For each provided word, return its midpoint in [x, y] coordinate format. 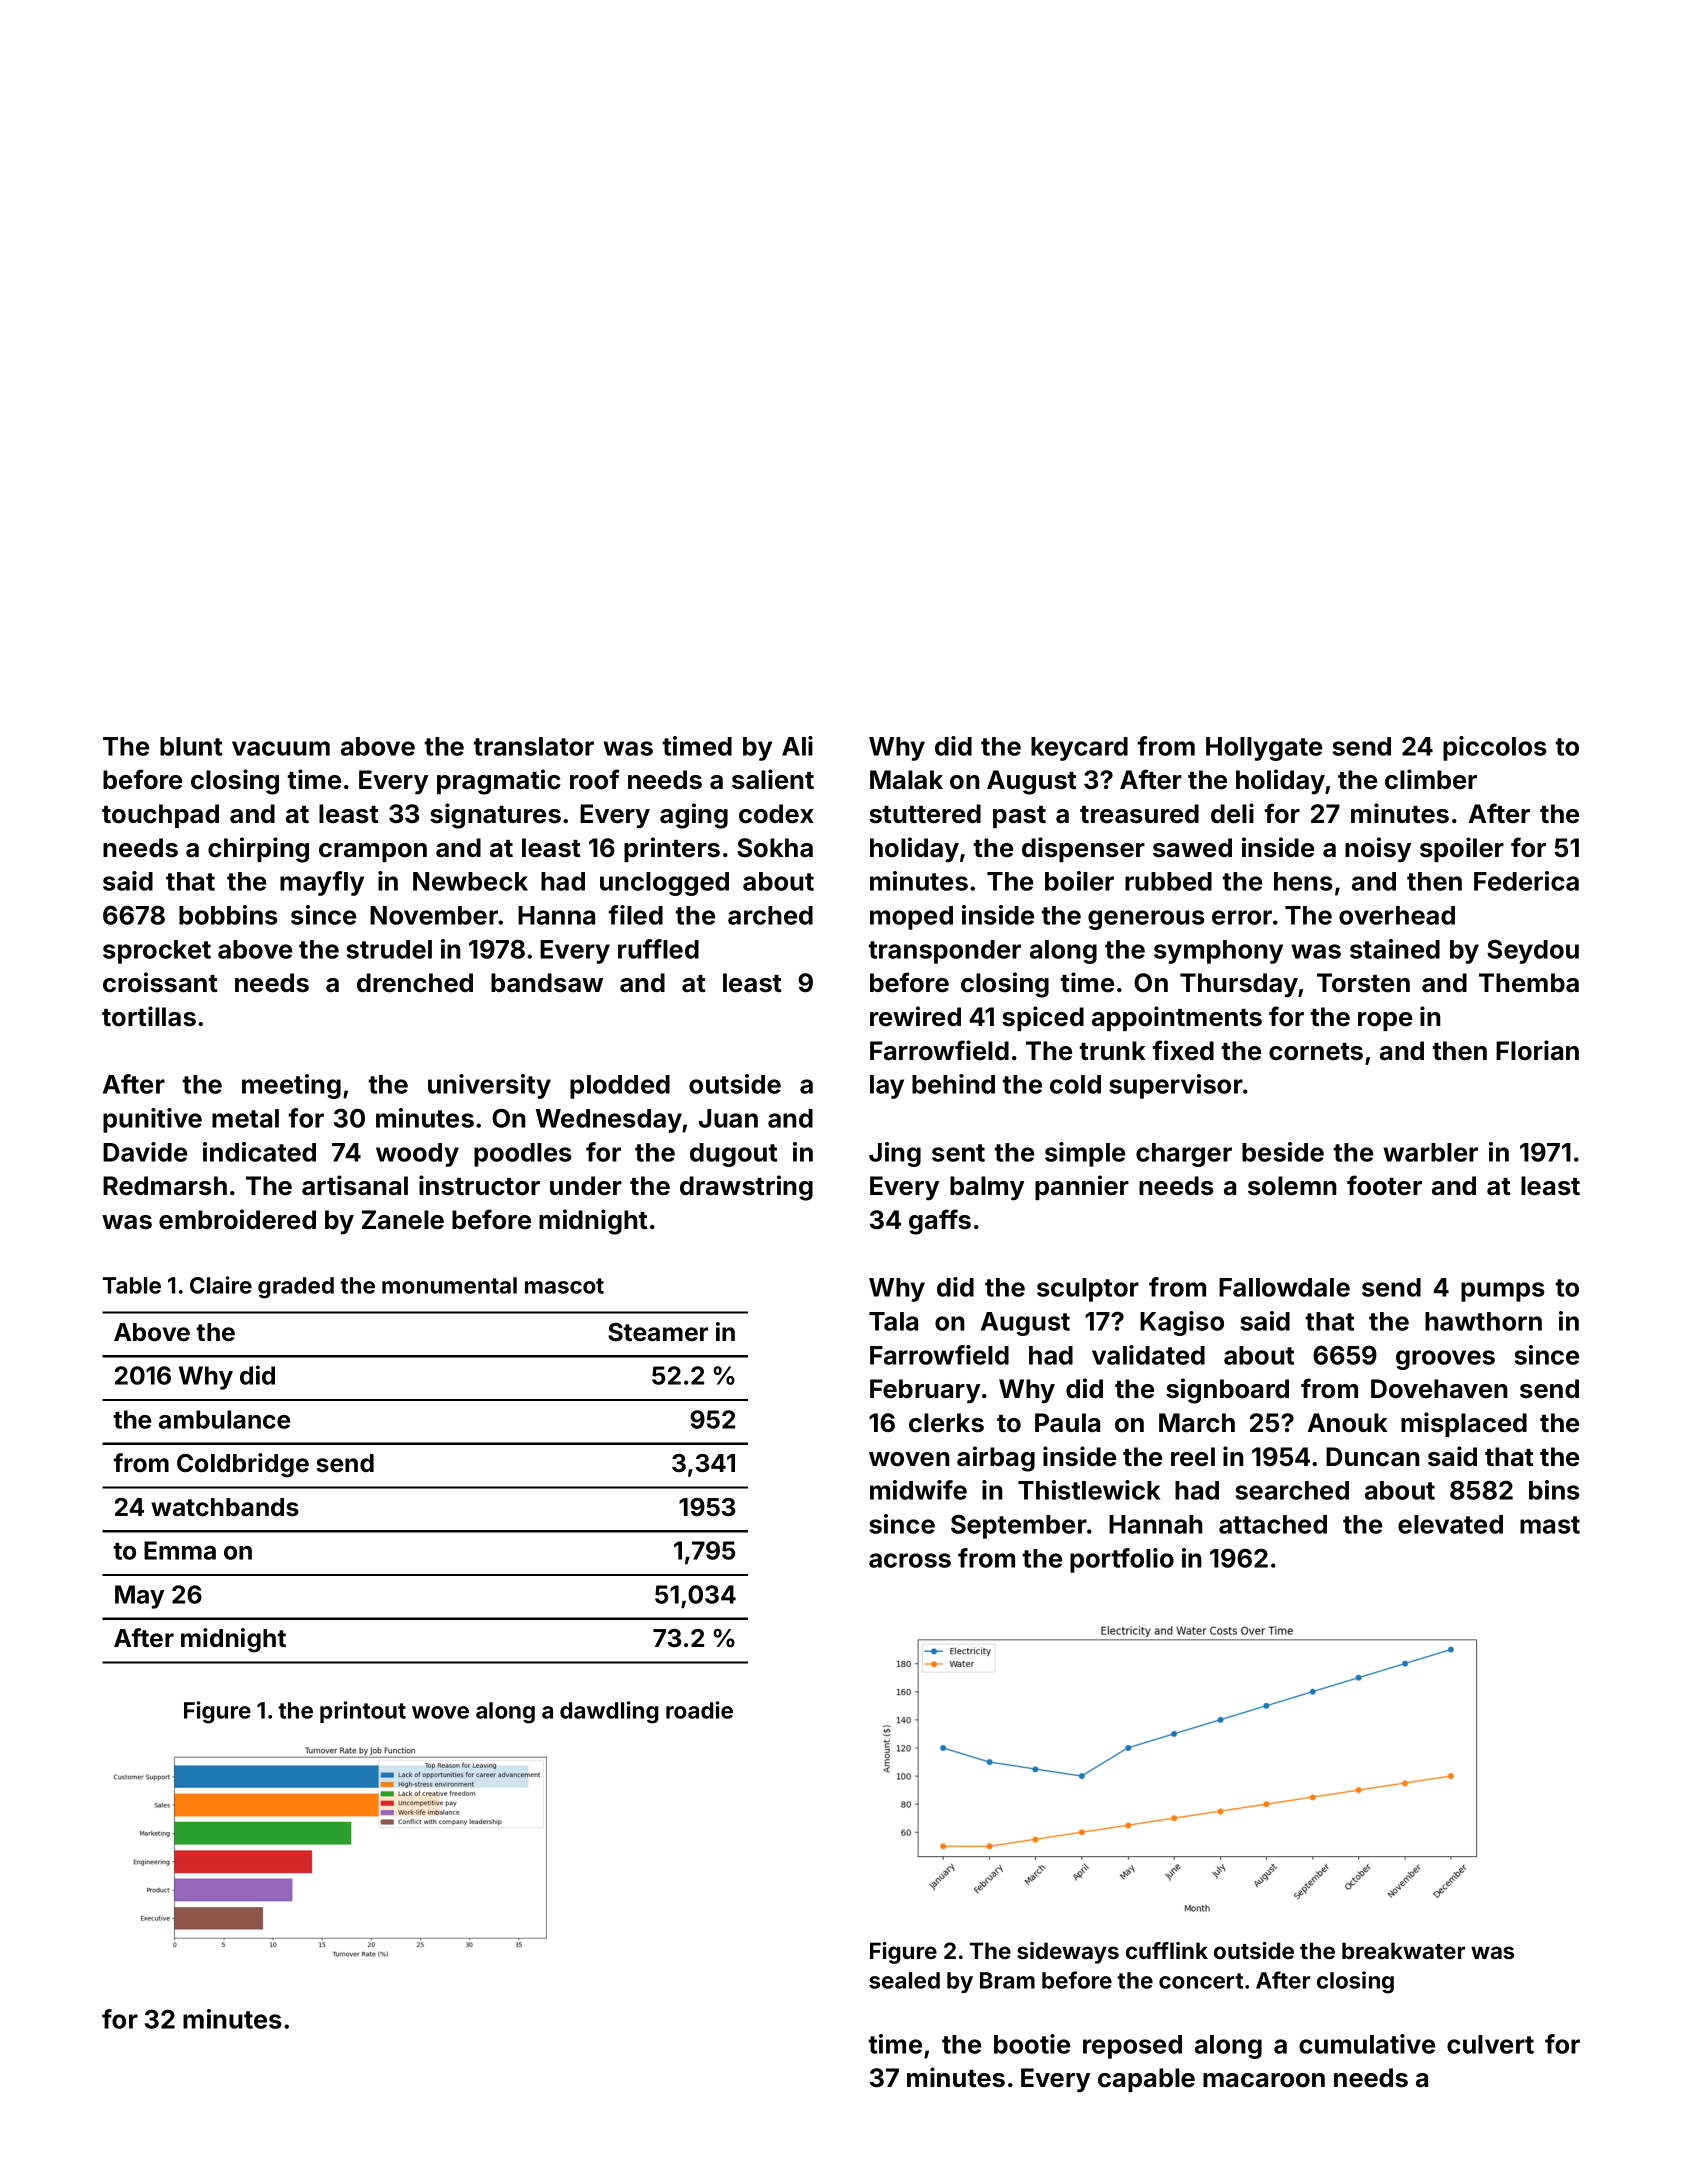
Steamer [658, 1332]
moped [911, 918]
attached [1273, 1524]
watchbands [225, 1507]
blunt [191, 746]
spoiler [1462, 849]
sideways [1068, 1953]
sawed [1192, 848]
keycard [1079, 749]
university [489, 1086]
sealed [904, 1980]
